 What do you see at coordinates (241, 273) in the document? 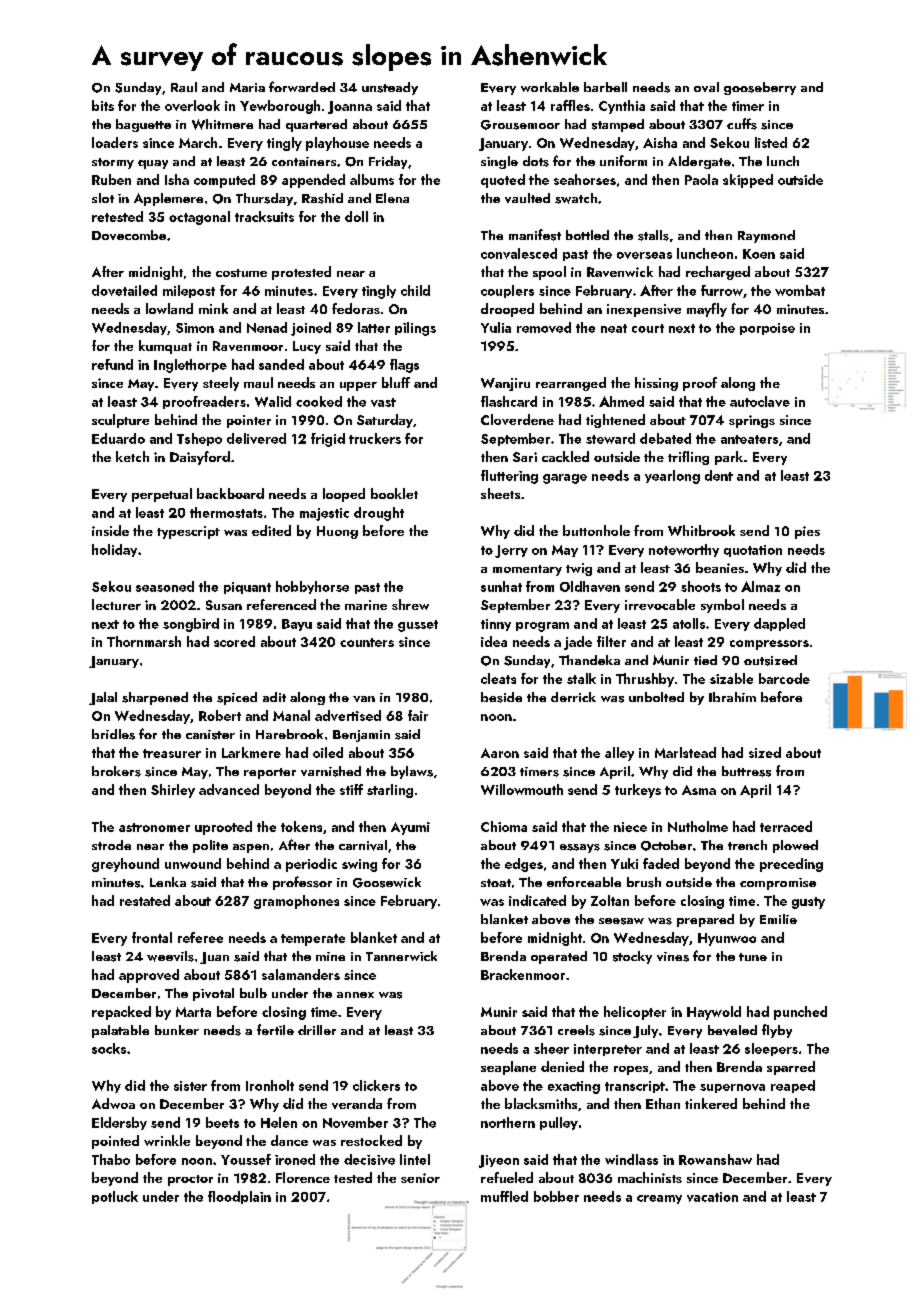
I see `costume` at bounding box center [241, 273].
